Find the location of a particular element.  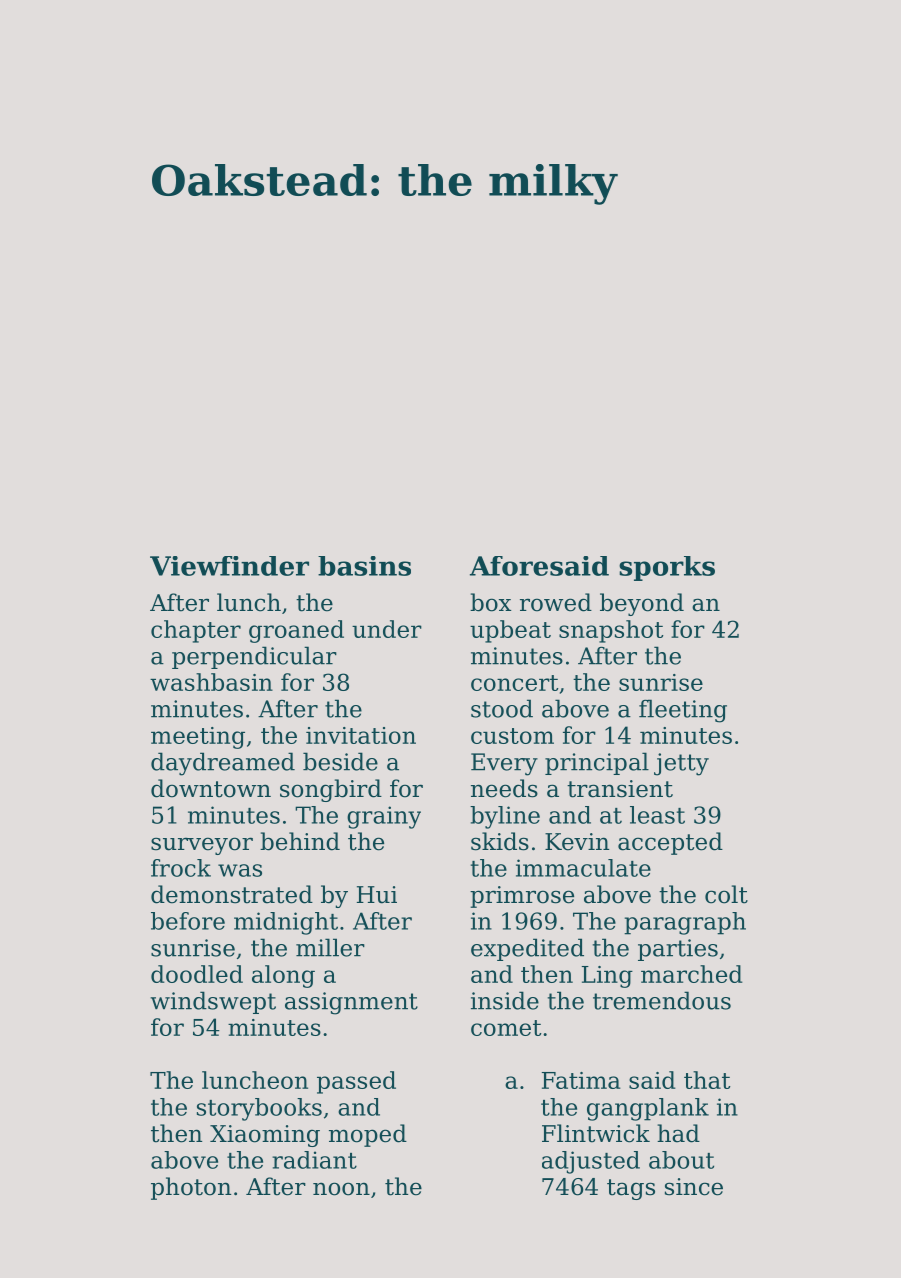

downtown is located at coordinates (211, 788).
